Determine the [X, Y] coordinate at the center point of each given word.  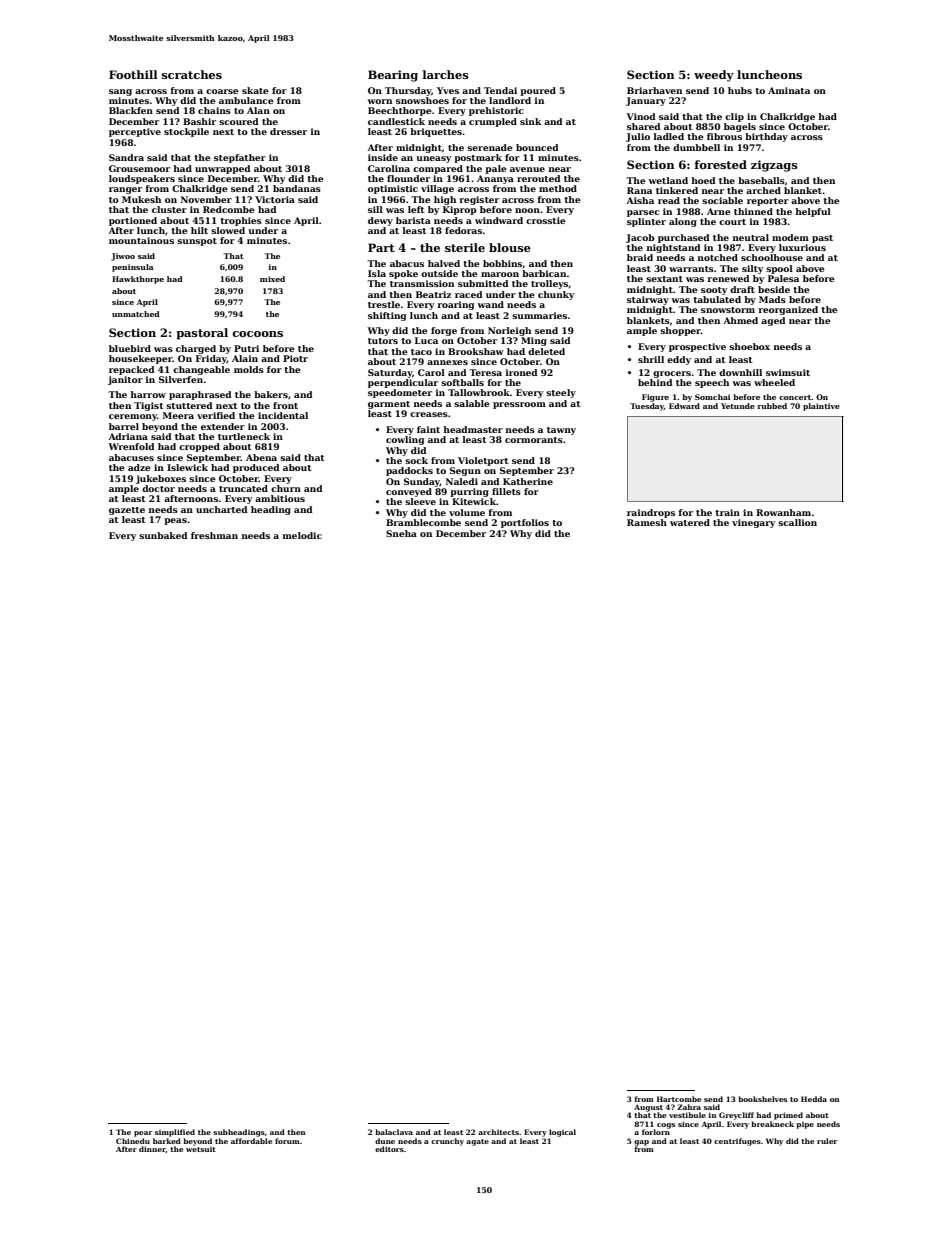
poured [538, 91]
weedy [714, 76]
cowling [405, 440]
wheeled [774, 382]
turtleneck [244, 436]
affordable [251, 1141]
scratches [192, 74]
